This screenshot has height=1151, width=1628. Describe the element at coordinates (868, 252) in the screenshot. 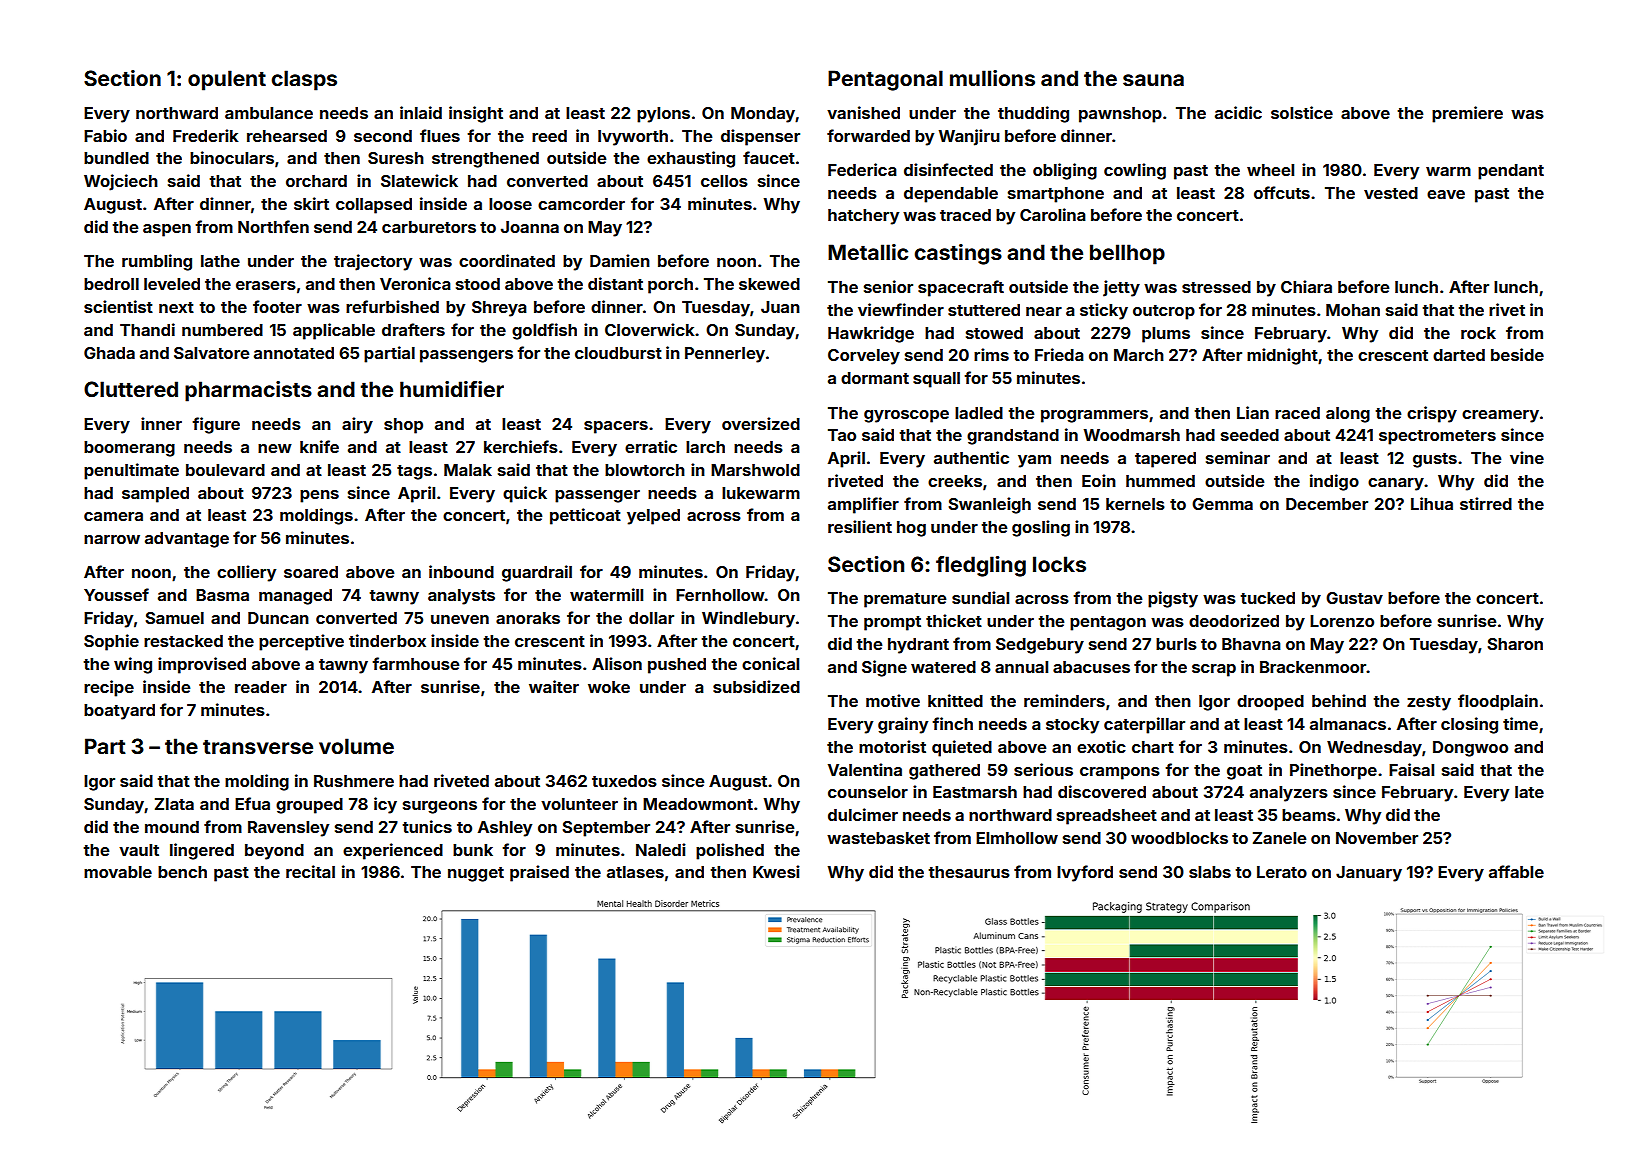

I see `Metallic` at that location.
